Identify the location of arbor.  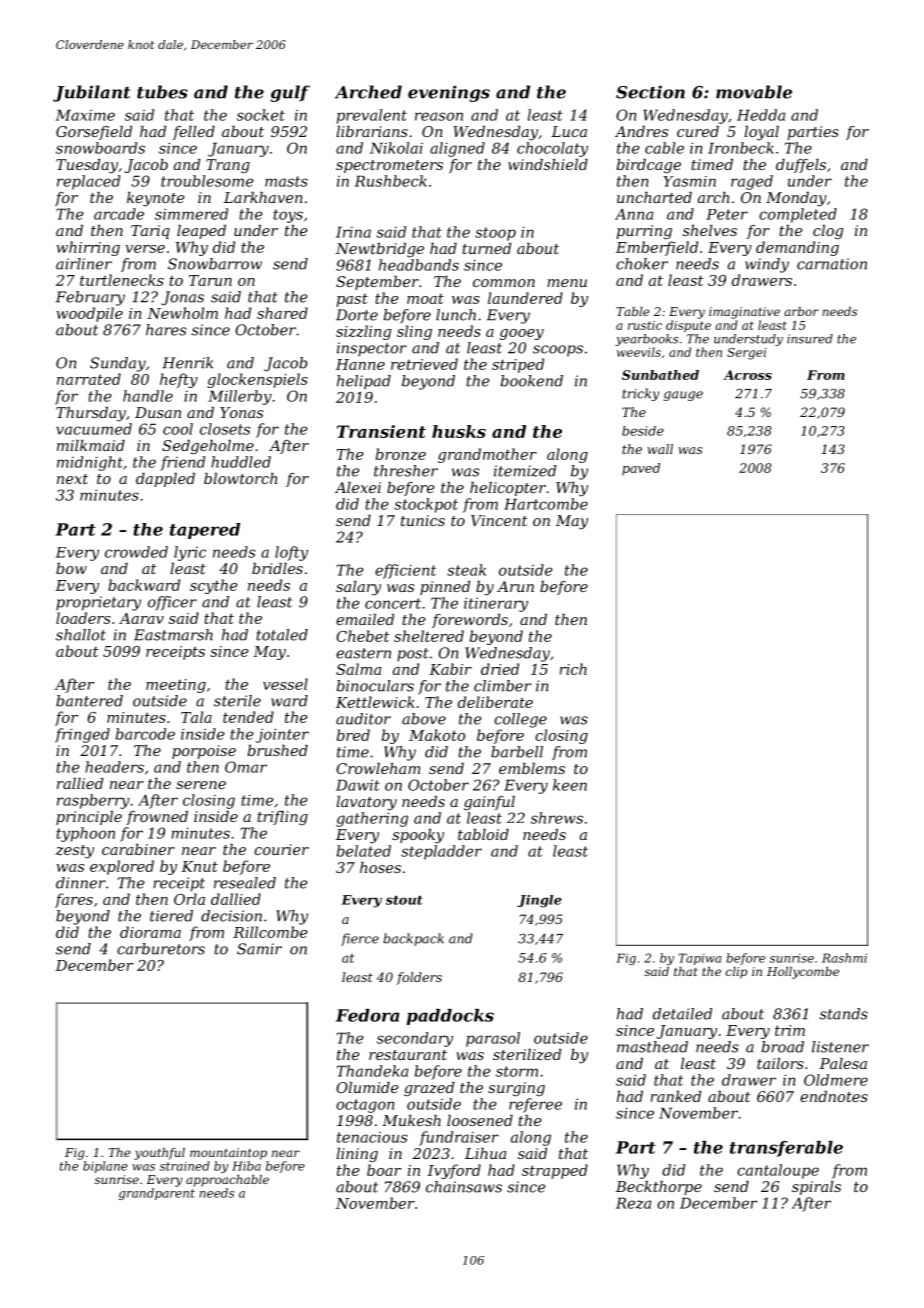
(801, 311).
